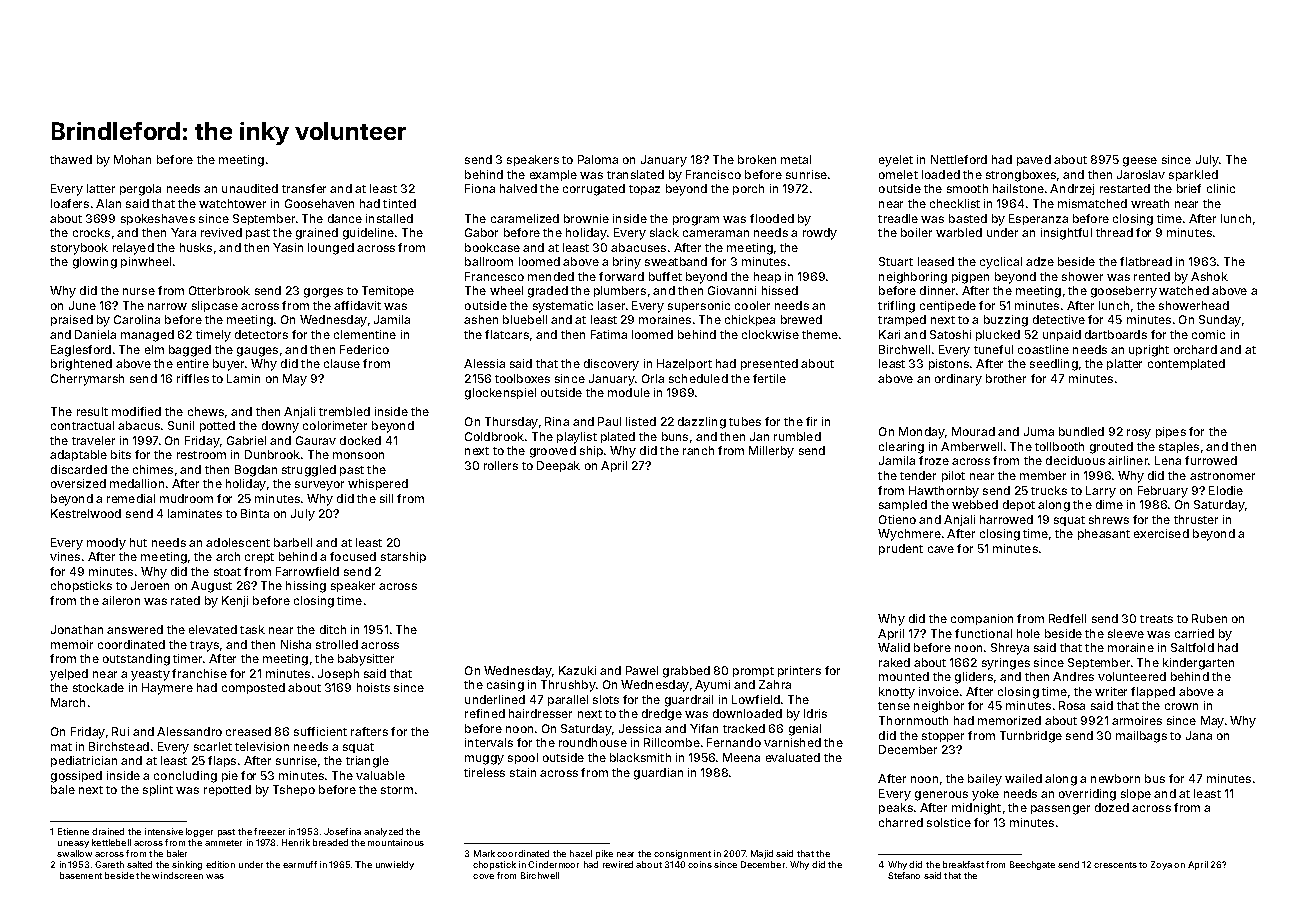 This document has height=924, width=1308. Describe the element at coordinates (109, 864) in the document. I see `Gareth` at that location.
